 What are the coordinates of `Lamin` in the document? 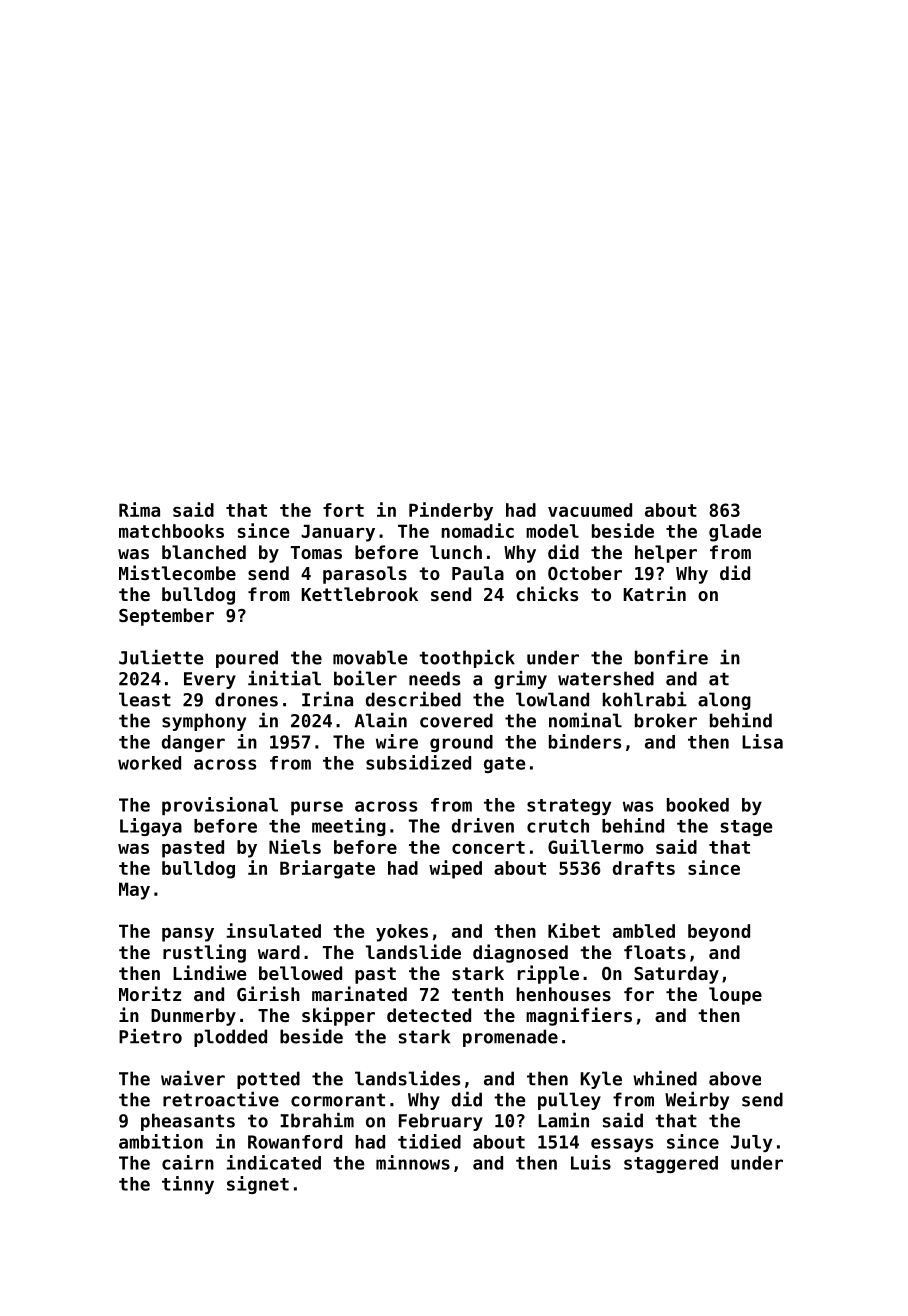 It's located at (563, 1120).
